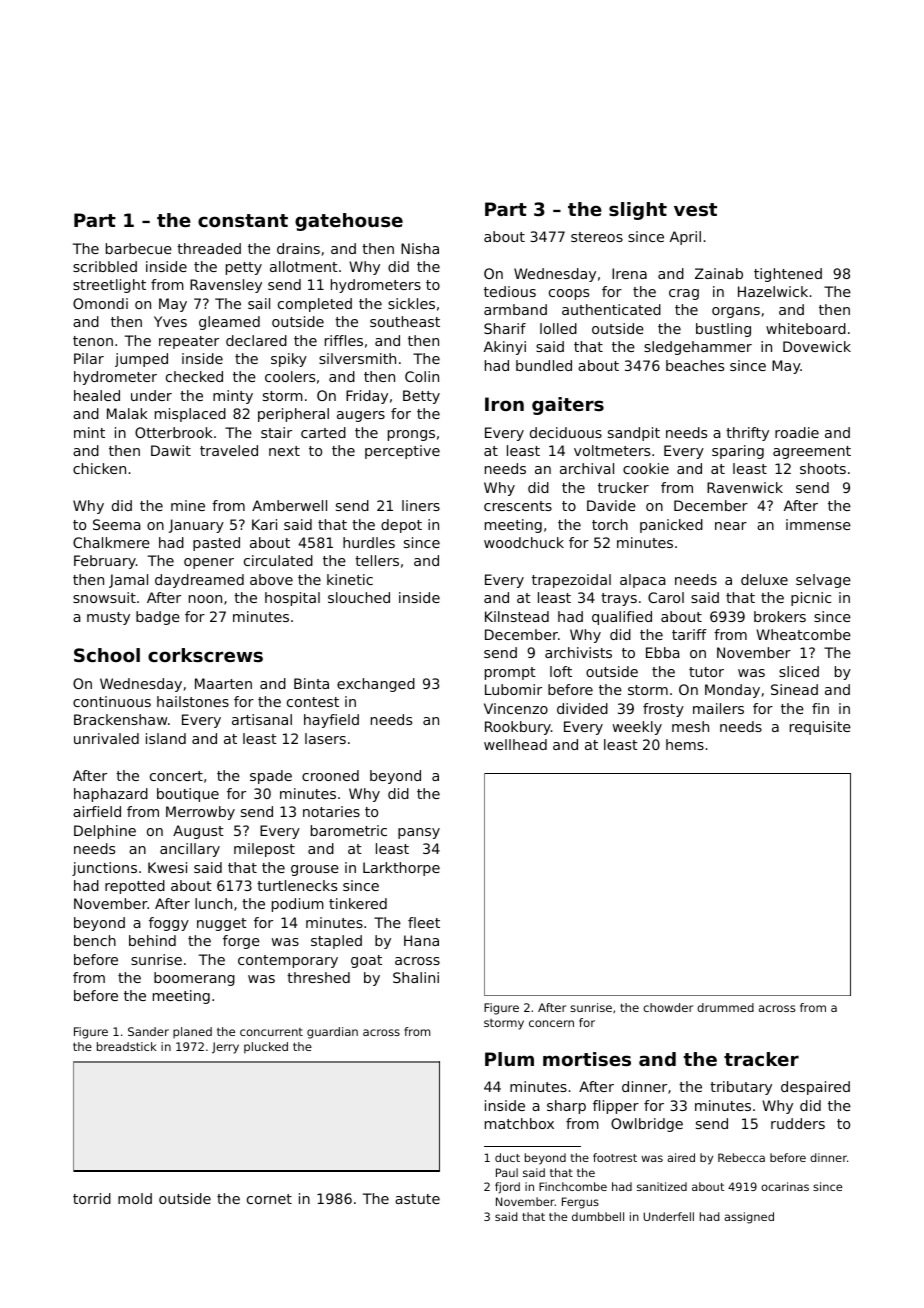 This screenshot has height=1308, width=924. I want to click on concern, so click(551, 1023).
